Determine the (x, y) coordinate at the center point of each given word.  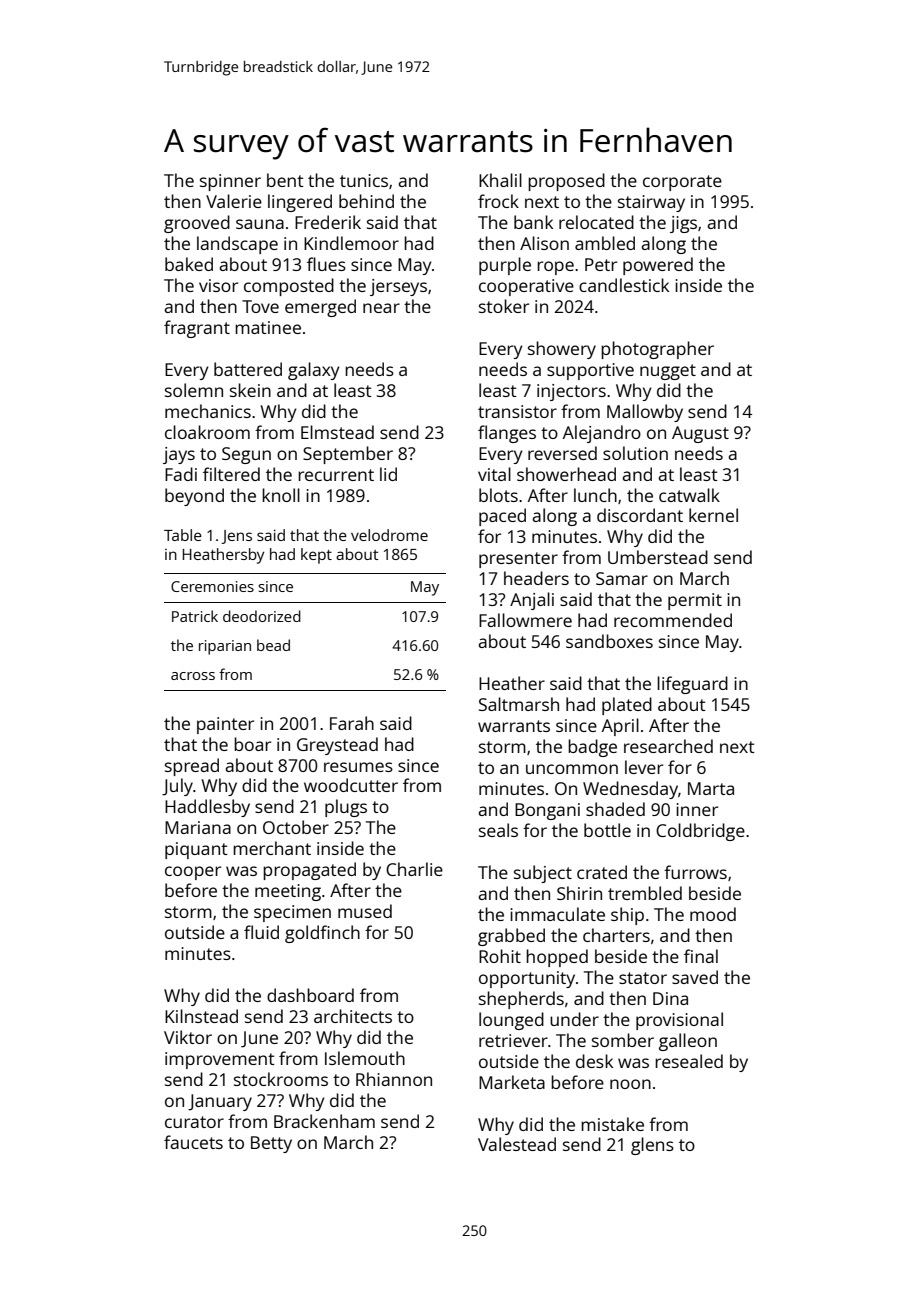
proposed (566, 182)
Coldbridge (700, 832)
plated (627, 706)
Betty (271, 1144)
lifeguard (692, 685)
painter (225, 725)
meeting (288, 892)
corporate (682, 183)
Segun (246, 455)
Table (183, 535)
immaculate (557, 914)
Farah (352, 723)
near (381, 308)
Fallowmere (525, 620)
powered (658, 266)
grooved (197, 224)
